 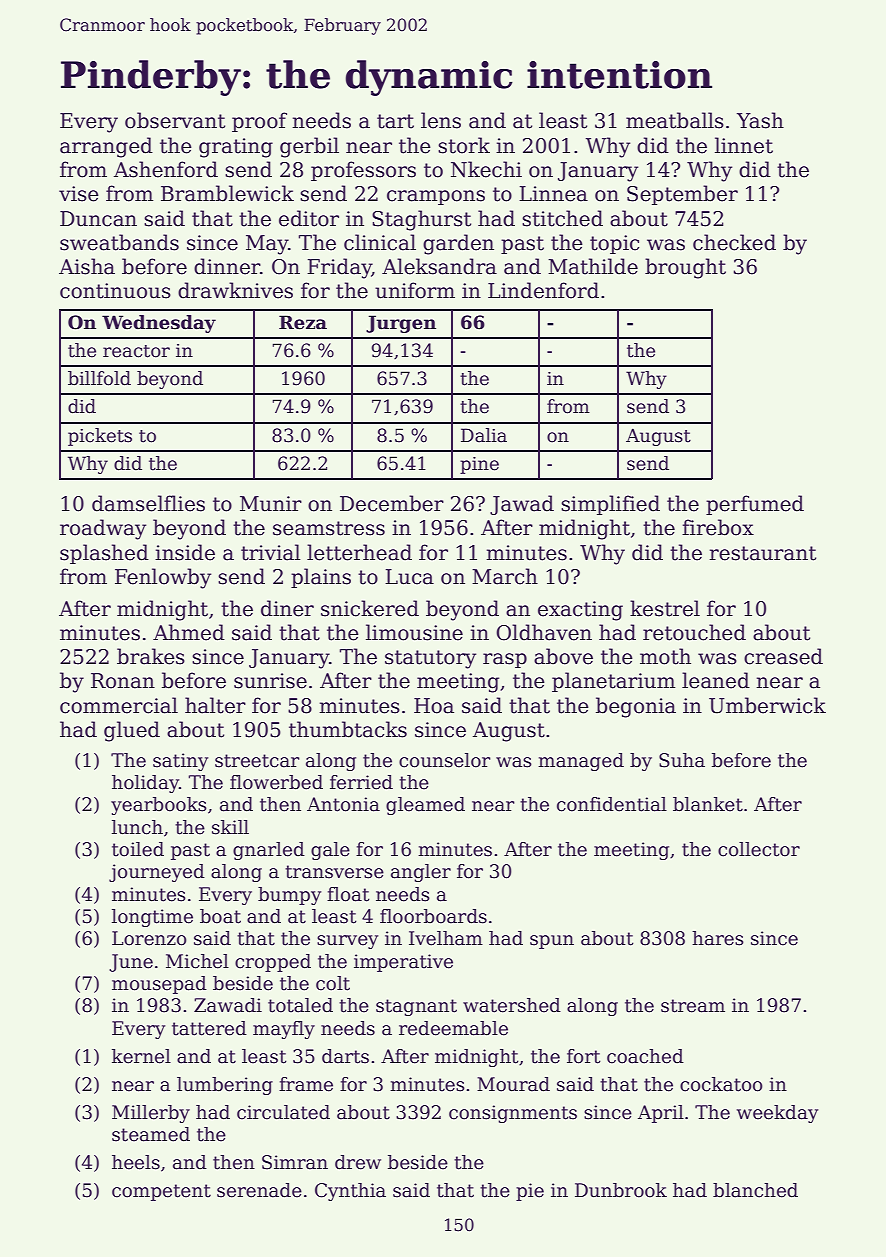 I want to click on watershed, so click(x=512, y=1005).
